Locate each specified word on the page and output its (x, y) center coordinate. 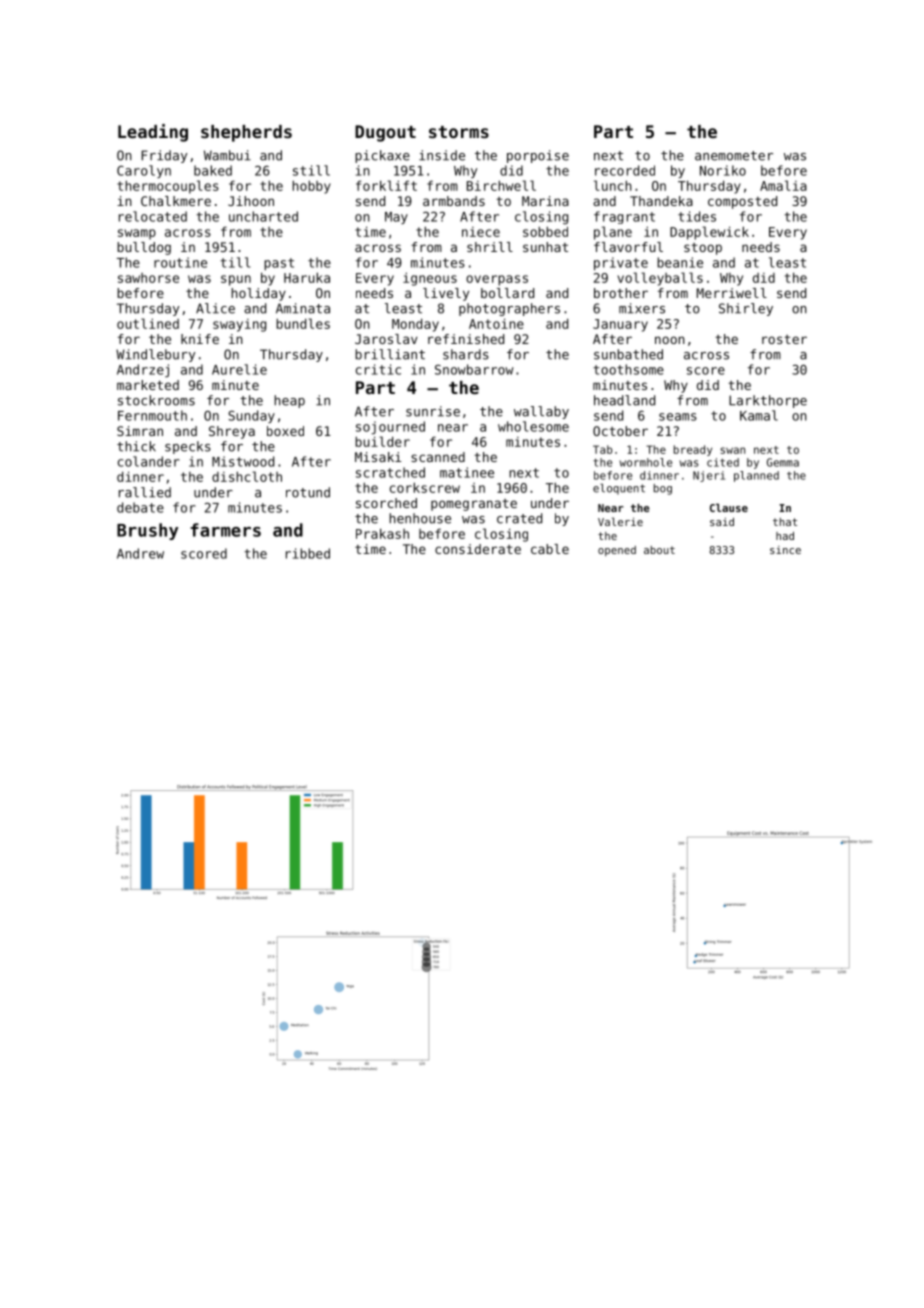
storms (459, 132)
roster (784, 339)
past (279, 264)
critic (378, 369)
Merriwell (732, 293)
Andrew (140, 553)
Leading (153, 133)
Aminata (303, 308)
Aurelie (239, 369)
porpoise (538, 156)
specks (188, 447)
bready (693, 450)
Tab (602, 449)
